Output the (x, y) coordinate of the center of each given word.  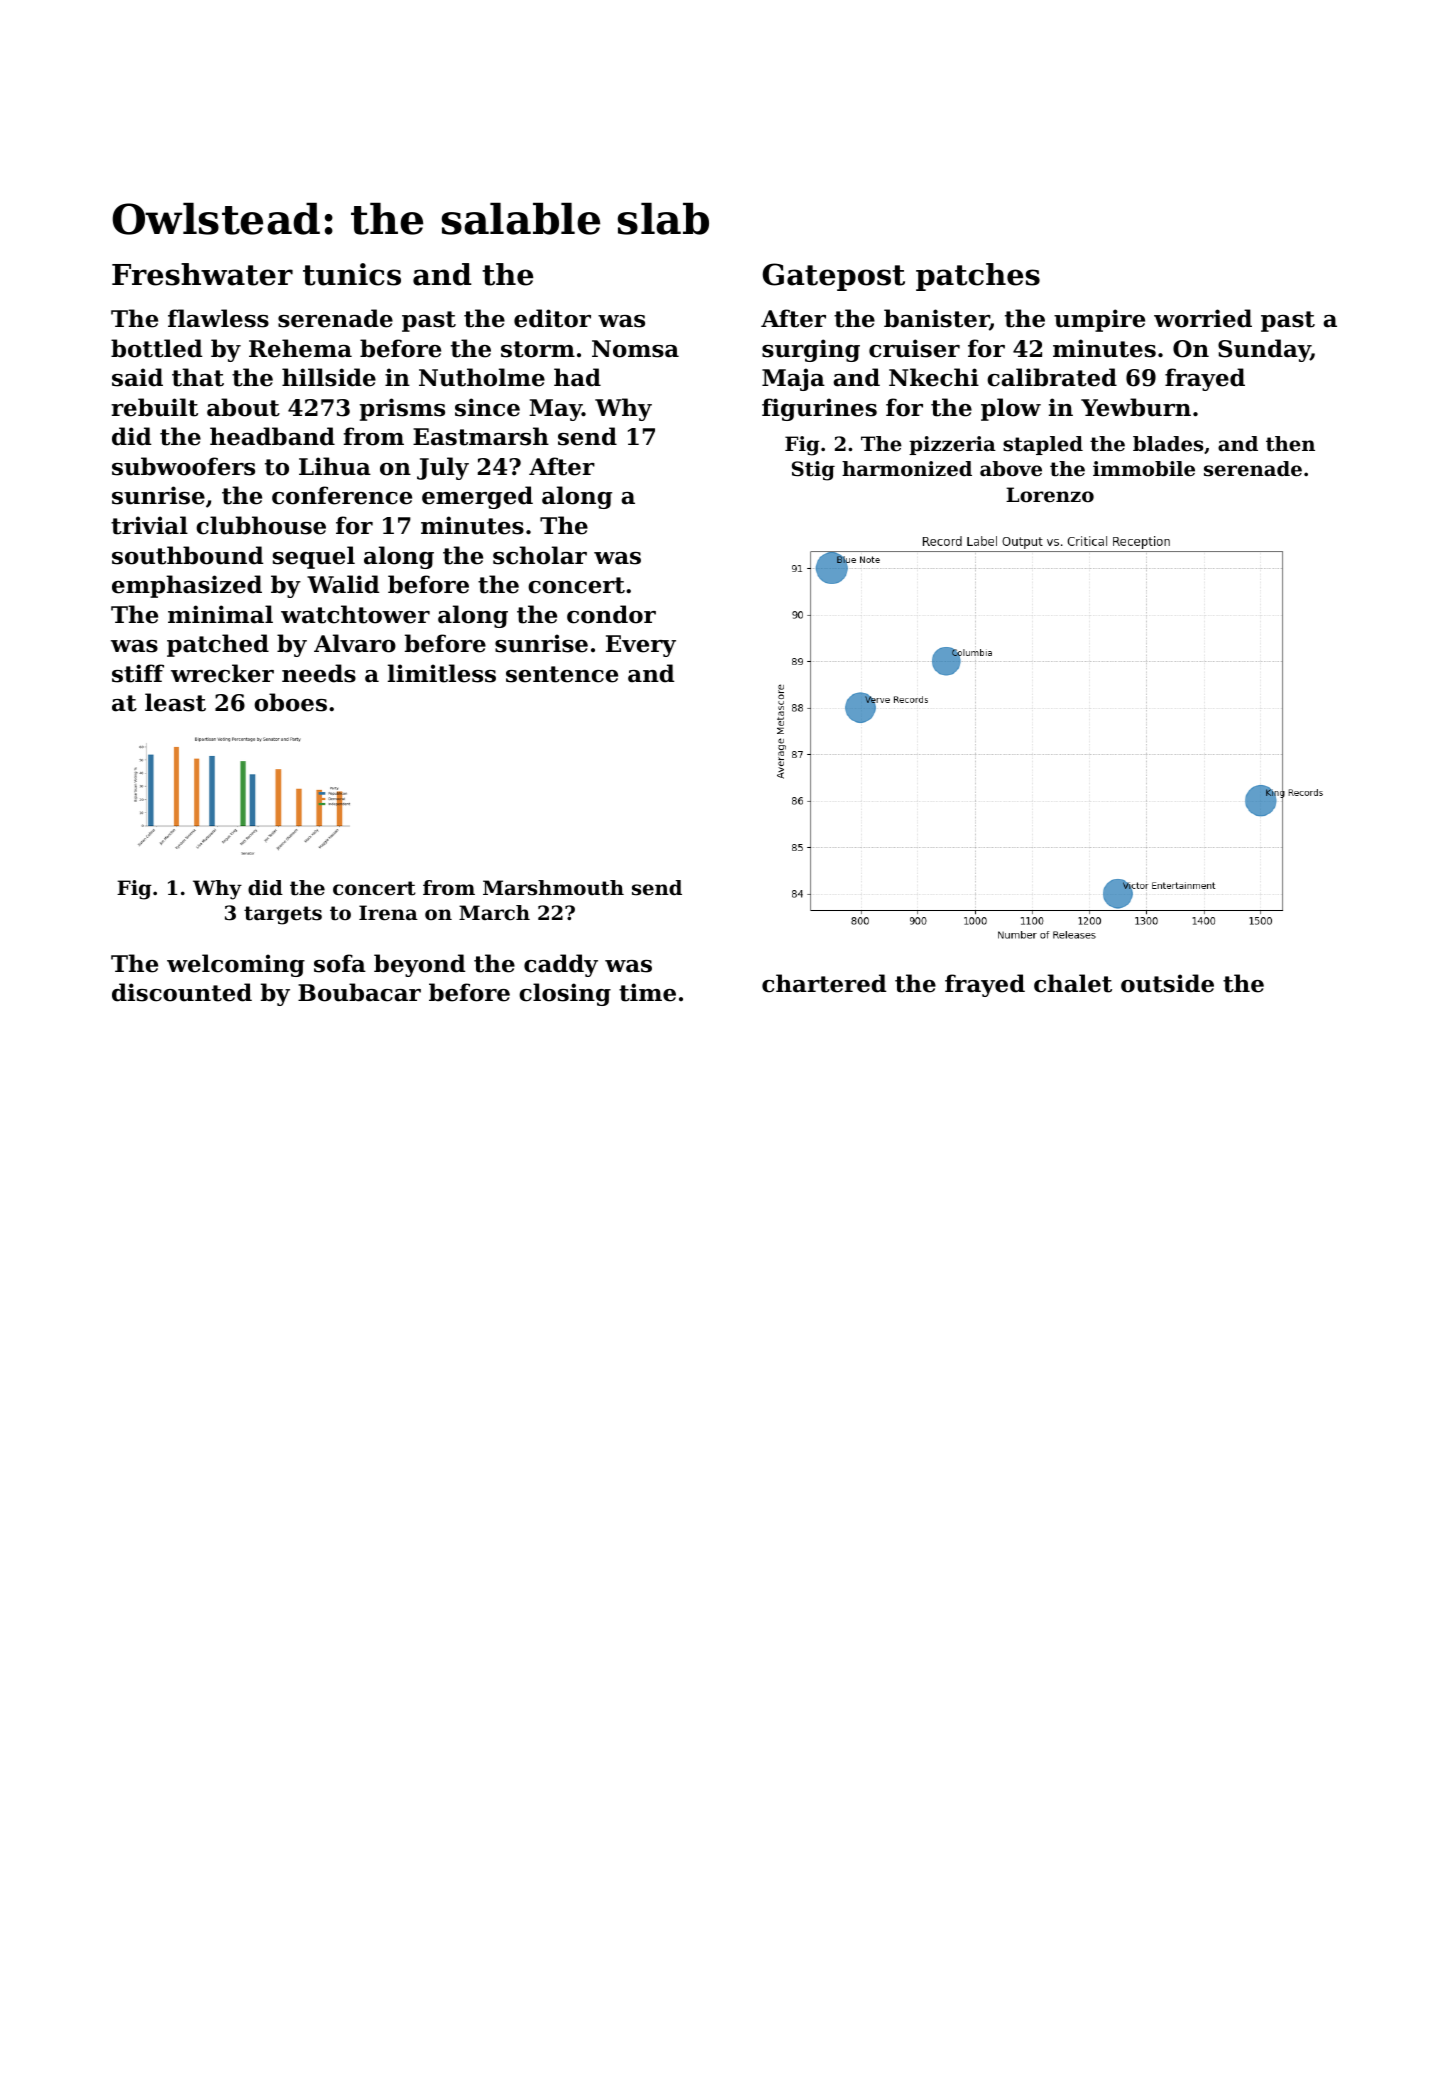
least (175, 702)
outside (1167, 983)
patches (978, 277)
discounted (182, 992)
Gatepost (833, 277)
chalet (1073, 983)
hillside (329, 377)
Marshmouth (553, 888)
